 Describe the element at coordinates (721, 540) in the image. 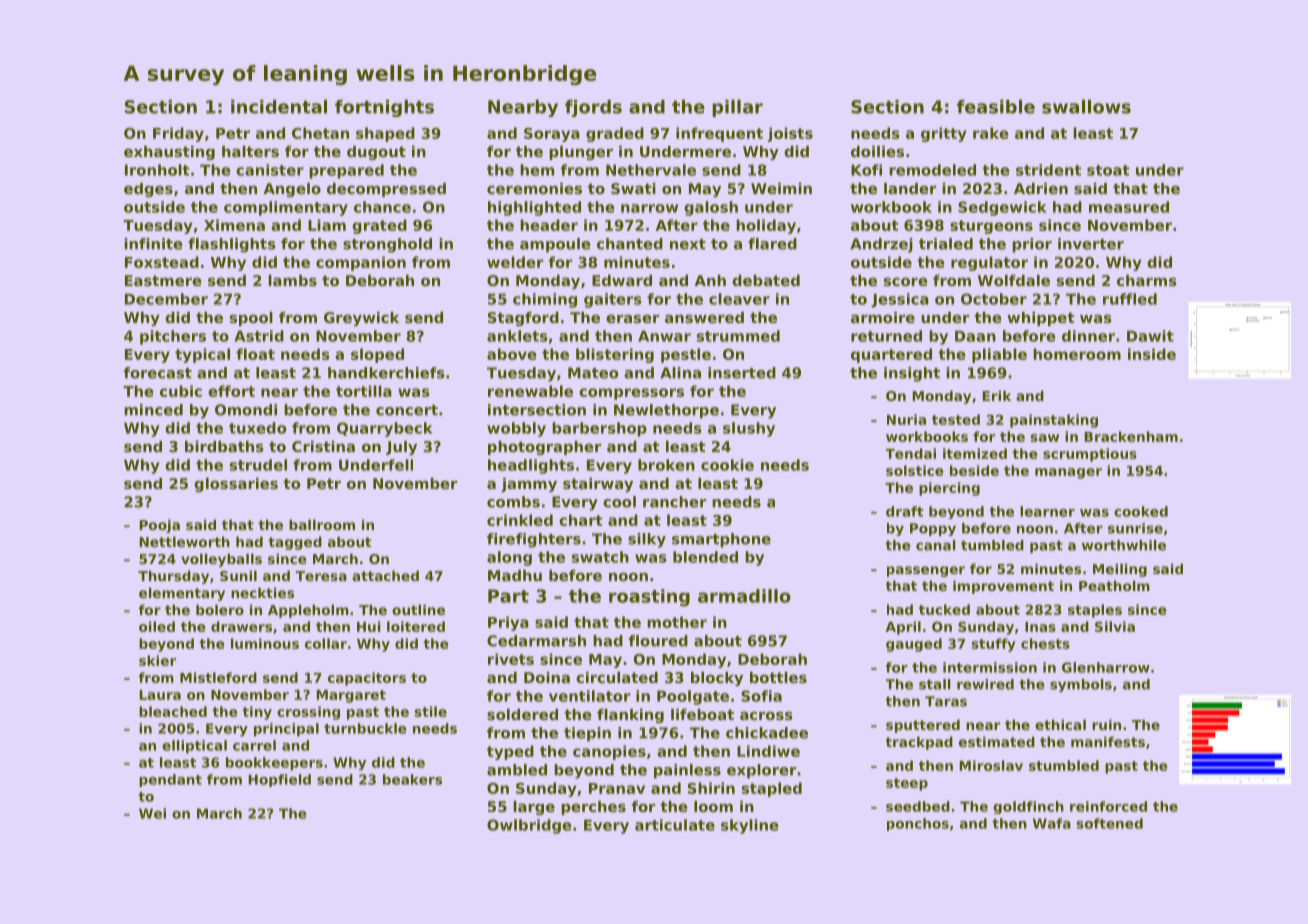

I see `smartphone` at that location.
